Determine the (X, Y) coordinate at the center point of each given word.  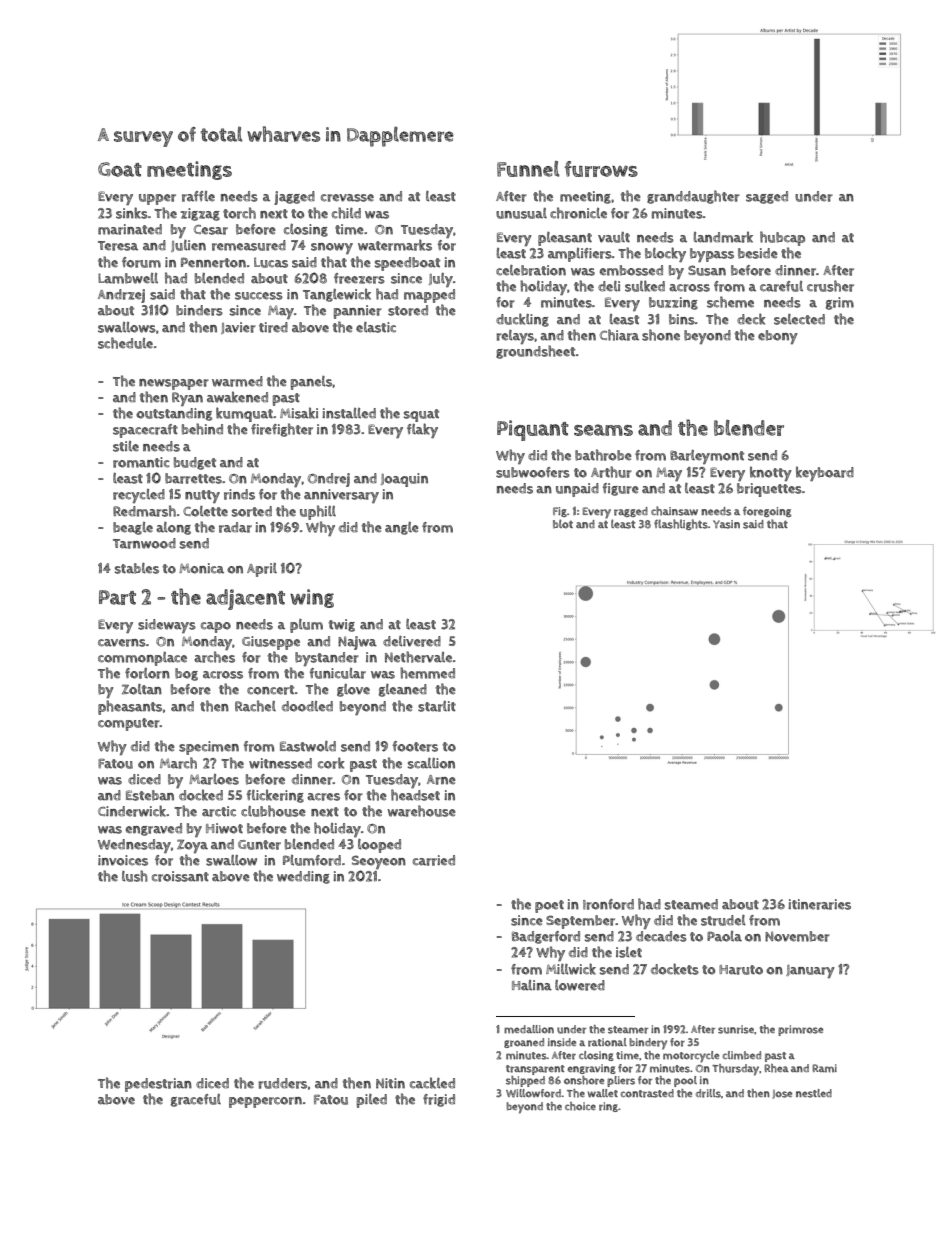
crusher (830, 286)
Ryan (187, 399)
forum (141, 262)
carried (434, 860)
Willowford (534, 1093)
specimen (209, 748)
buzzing (673, 303)
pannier (358, 312)
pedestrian (158, 1085)
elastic (376, 327)
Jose (782, 1094)
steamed (691, 904)
